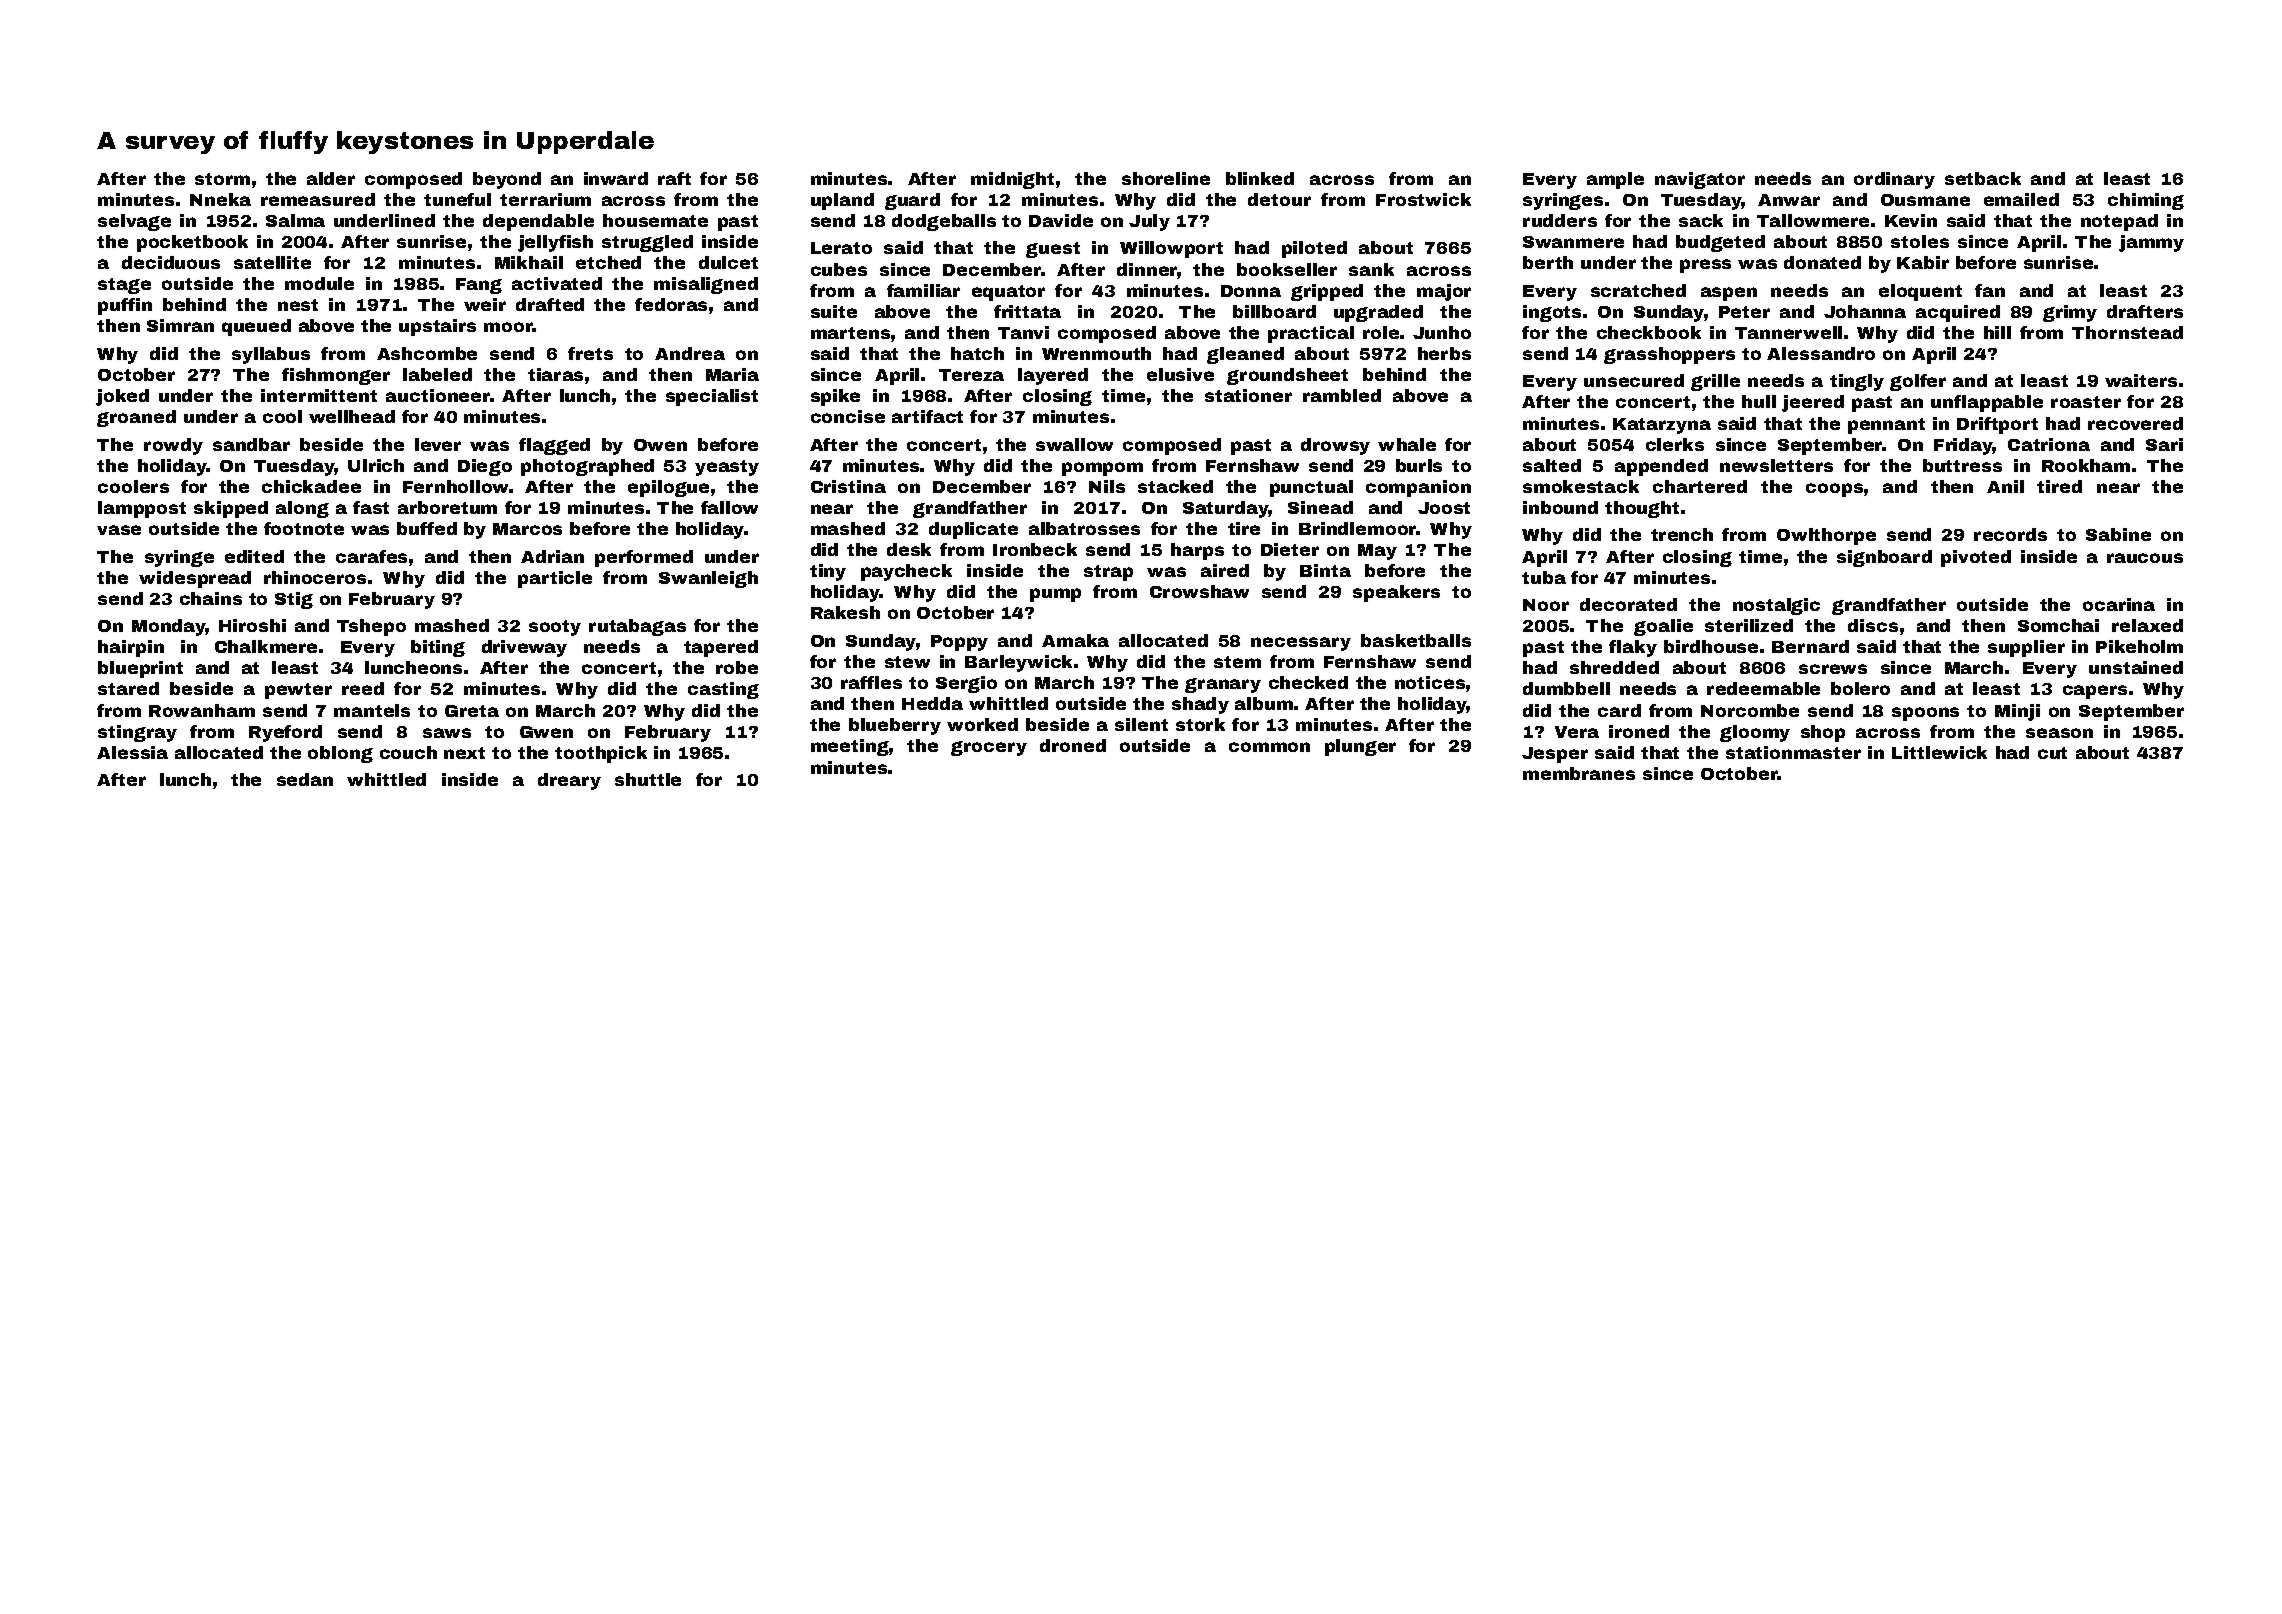 This page has width=2282, height=1614. Describe the element at coordinates (1649, 332) in the page. I see `checkbook` at that location.
